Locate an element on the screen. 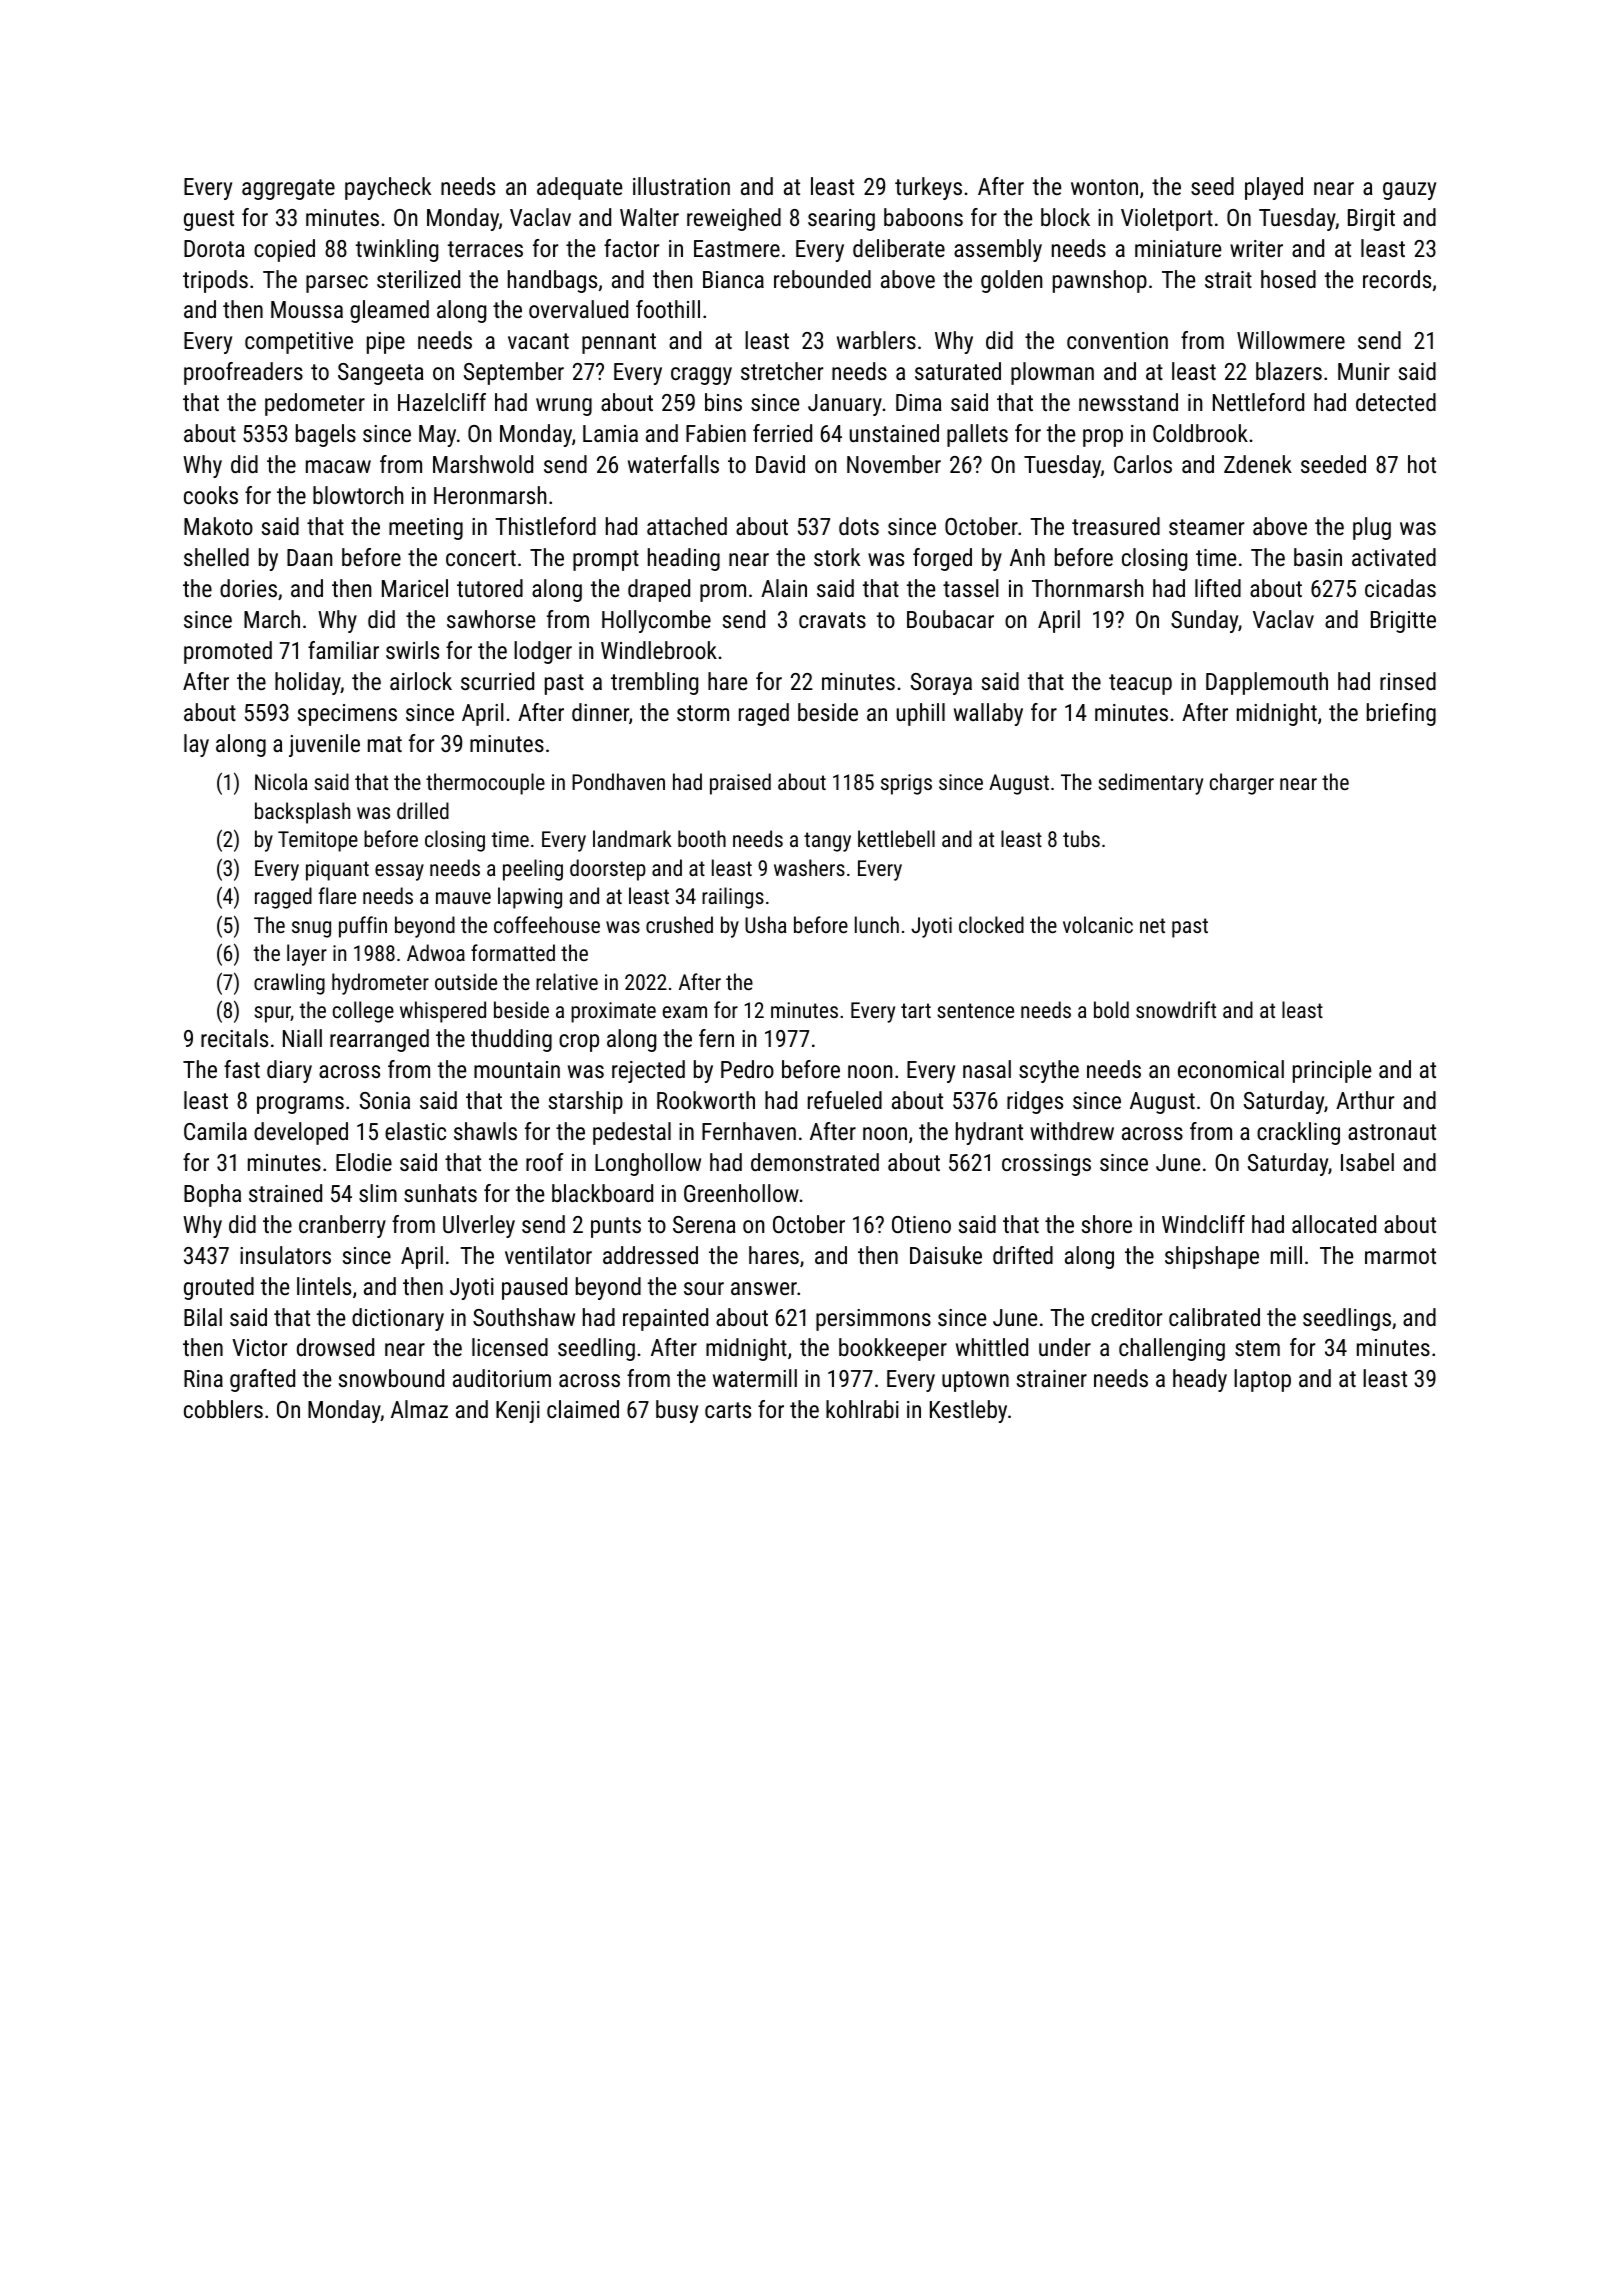 This screenshot has height=2292, width=1620. Usha is located at coordinates (765, 924).
